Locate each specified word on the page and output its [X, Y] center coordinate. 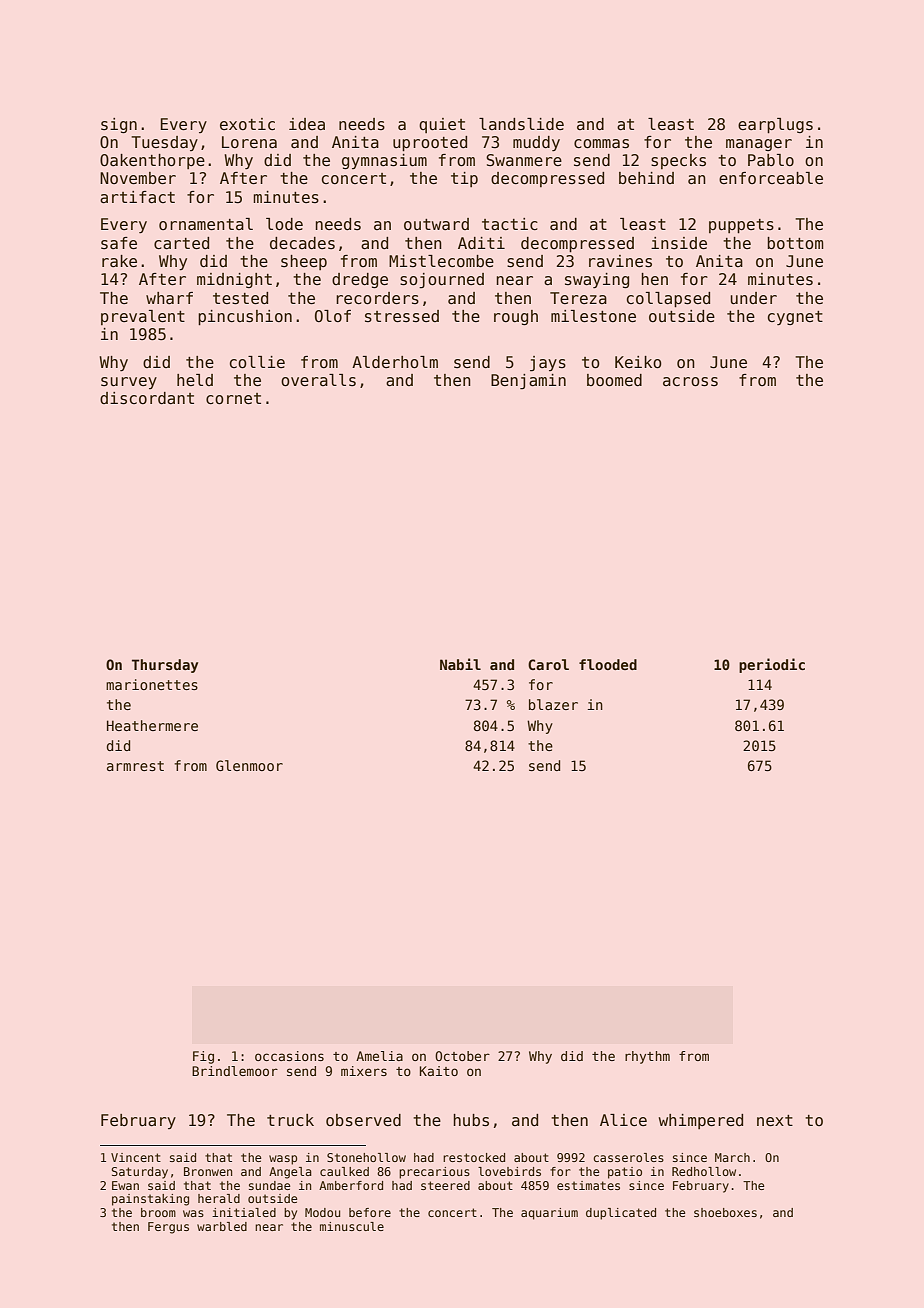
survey [129, 383]
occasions [289, 1056]
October [462, 1056]
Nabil [460, 664]
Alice [623, 1120]
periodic [772, 665]
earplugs [775, 125]
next [775, 1120]
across [690, 382]
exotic [247, 124]
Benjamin [528, 382]
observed [363, 1120]
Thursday [165, 666]
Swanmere [524, 160]
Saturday [139, 1173]
